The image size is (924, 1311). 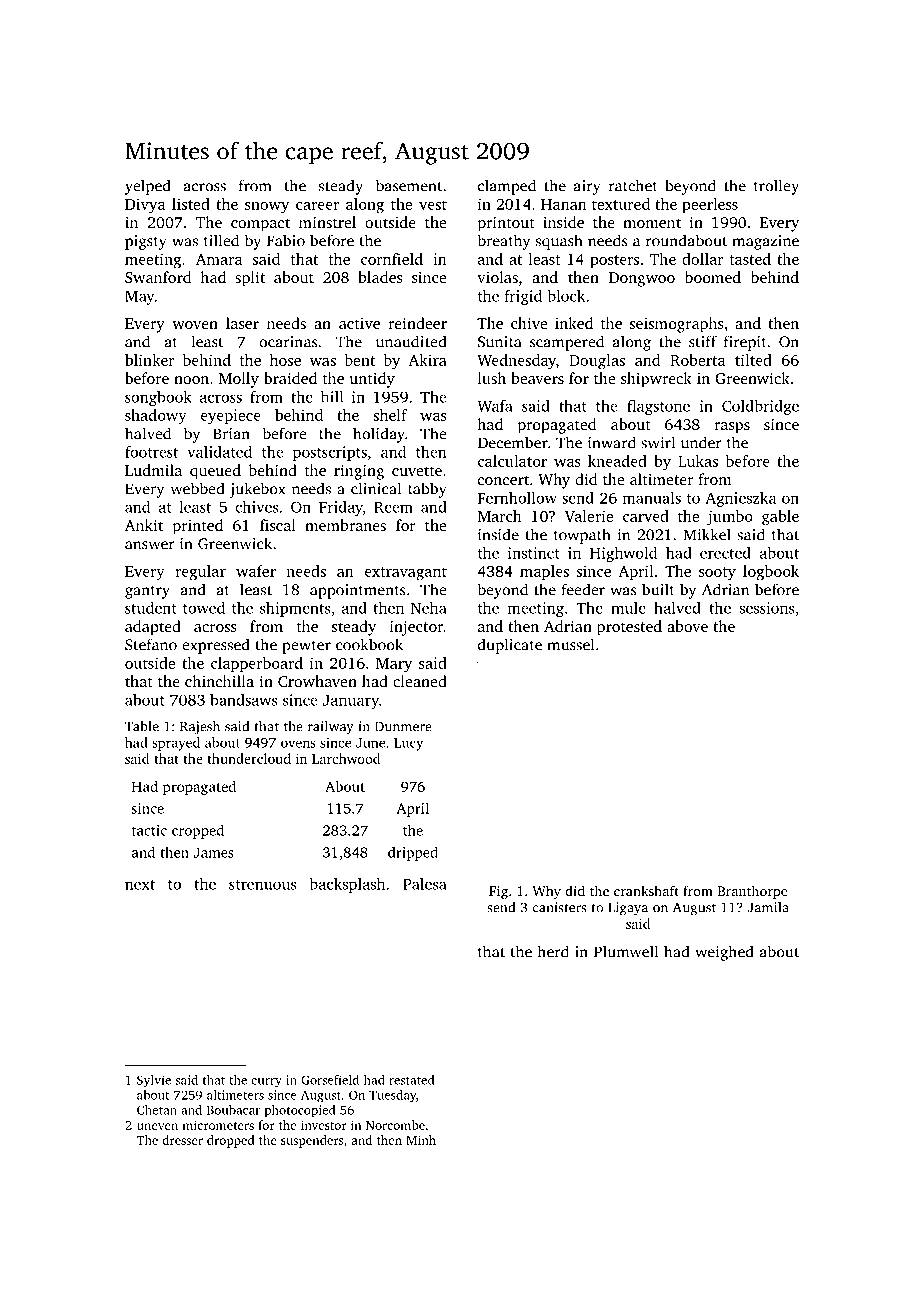 What do you see at coordinates (295, 609) in the document?
I see `shipments` at bounding box center [295, 609].
